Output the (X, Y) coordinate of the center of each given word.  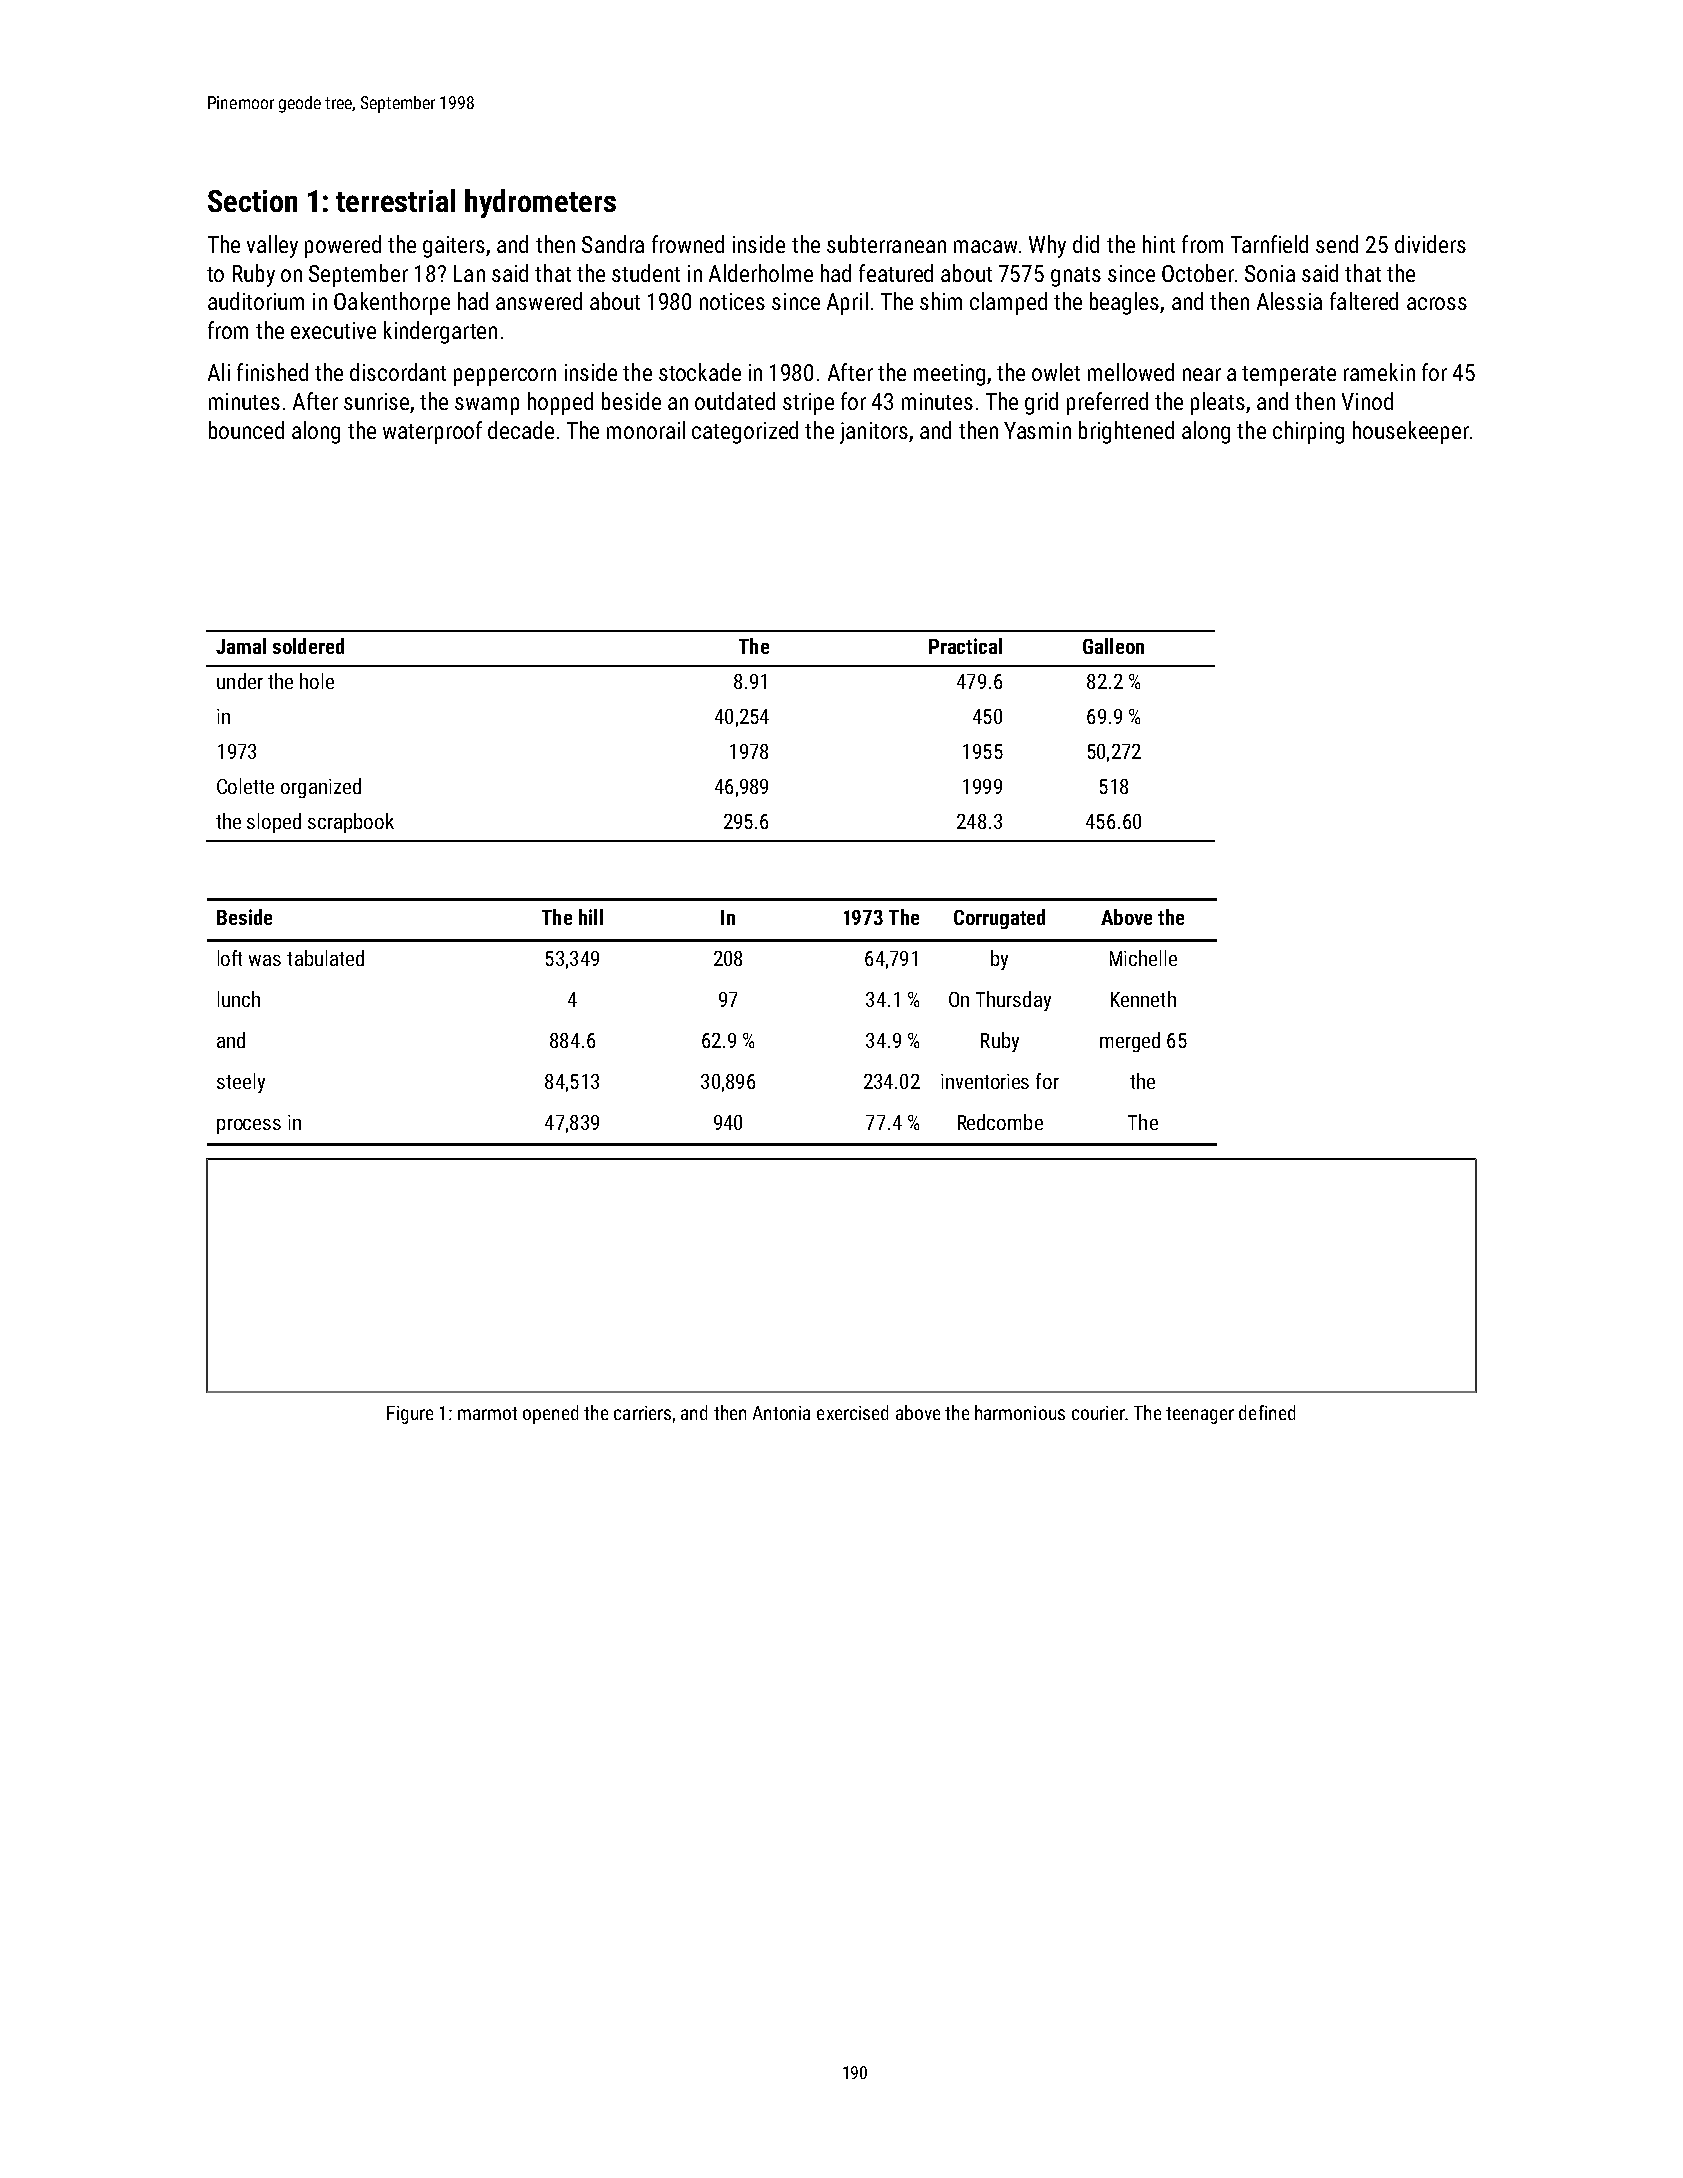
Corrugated (999, 919)
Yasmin (1037, 430)
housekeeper (1411, 432)
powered (343, 246)
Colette (245, 786)
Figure (410, 1415)
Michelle (1143, 958)
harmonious (1020, 1412)
